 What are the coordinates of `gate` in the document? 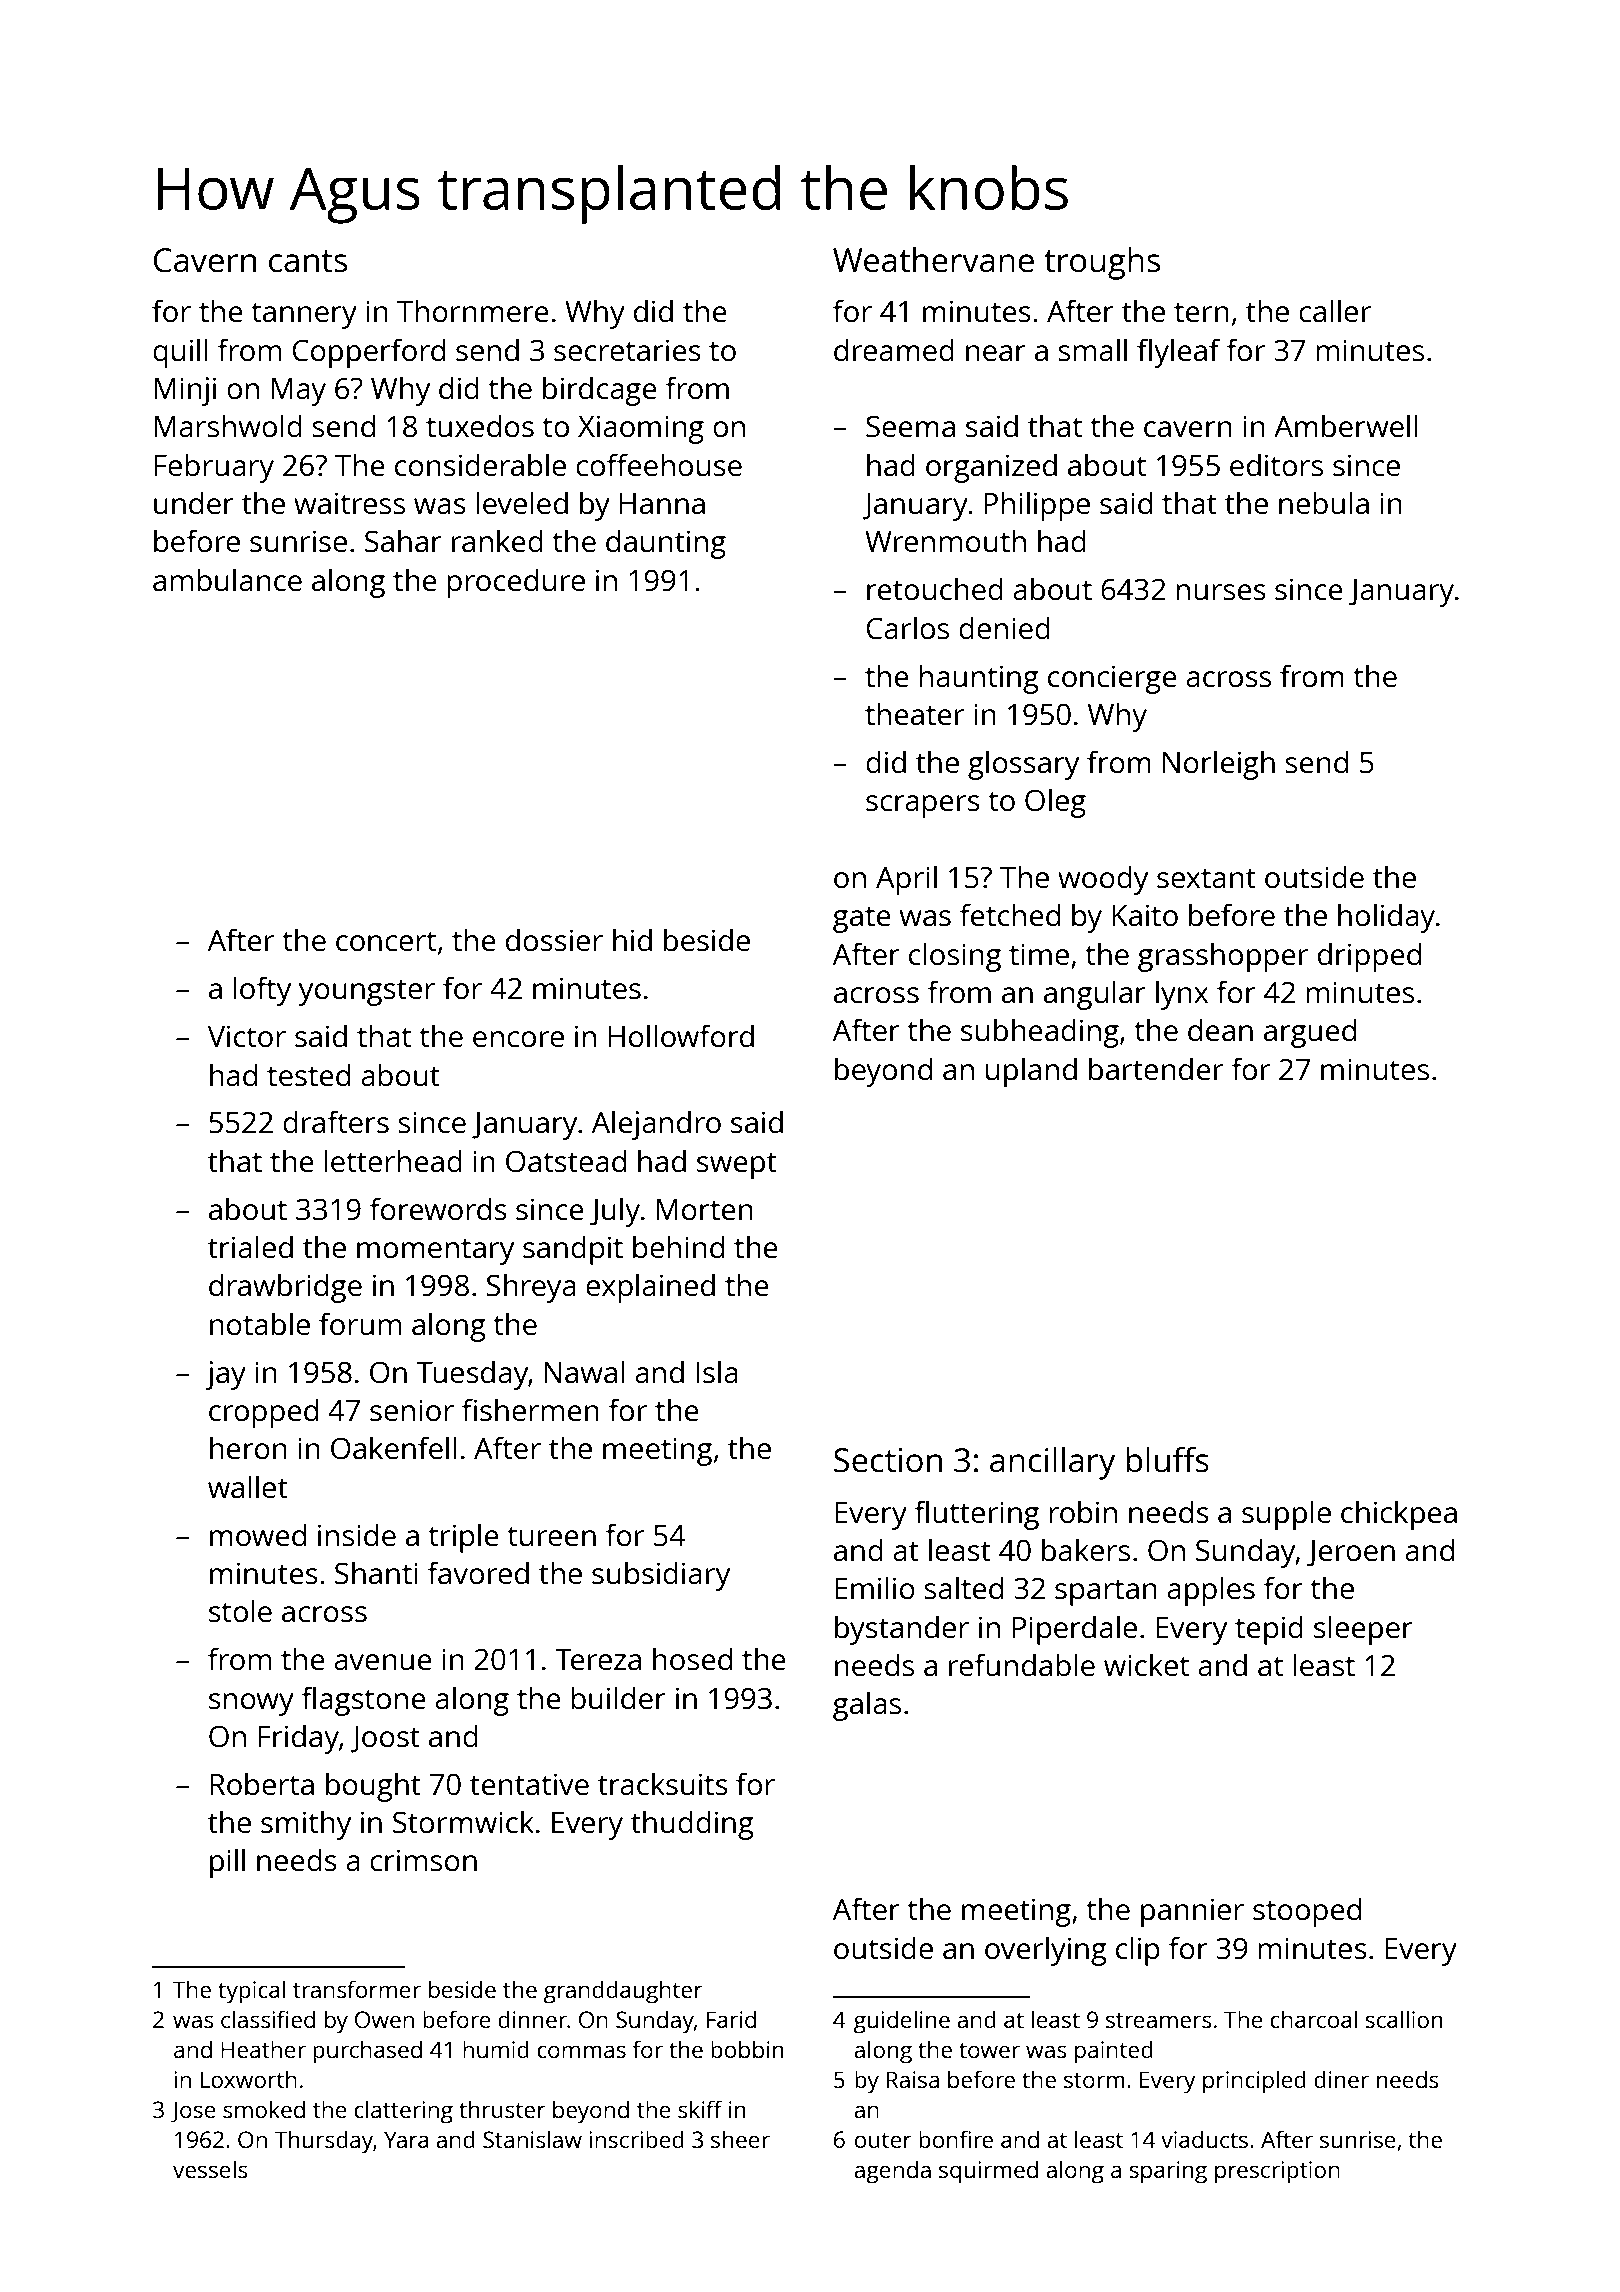 It's located at (862, 919).
